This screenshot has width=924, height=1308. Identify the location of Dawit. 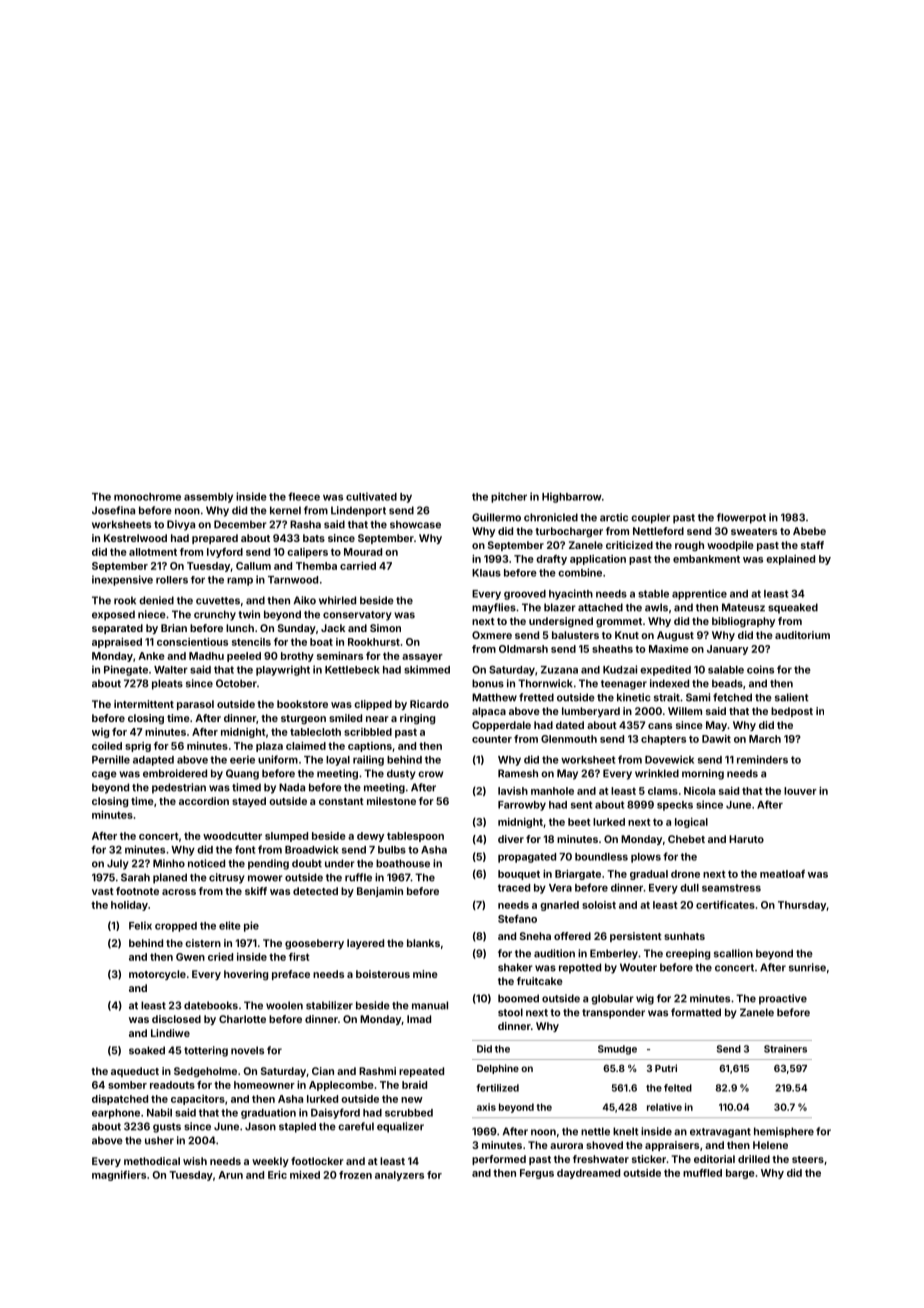
(716, 739).
